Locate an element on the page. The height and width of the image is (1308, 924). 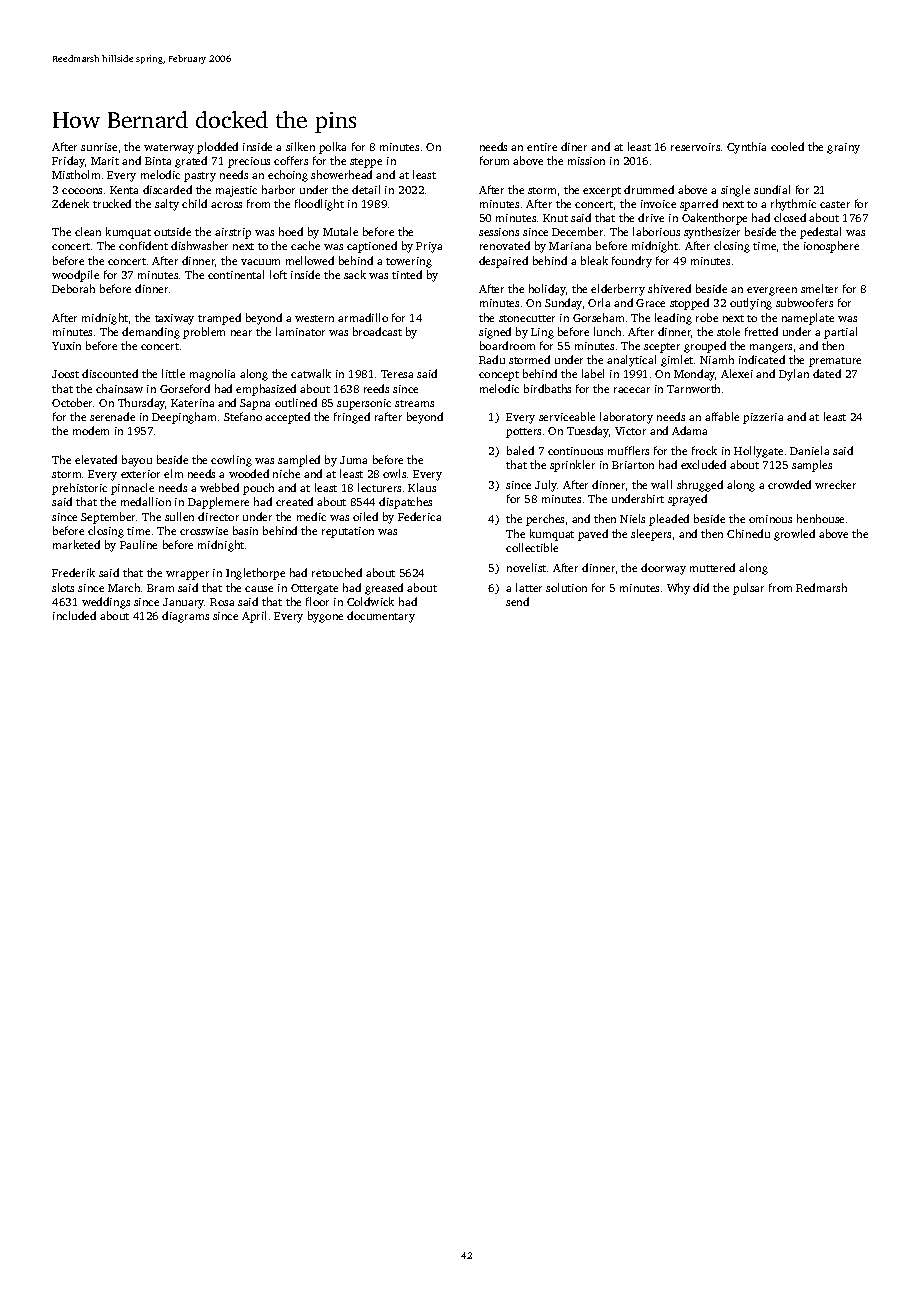
partial is located at coordinates (840, 333).
